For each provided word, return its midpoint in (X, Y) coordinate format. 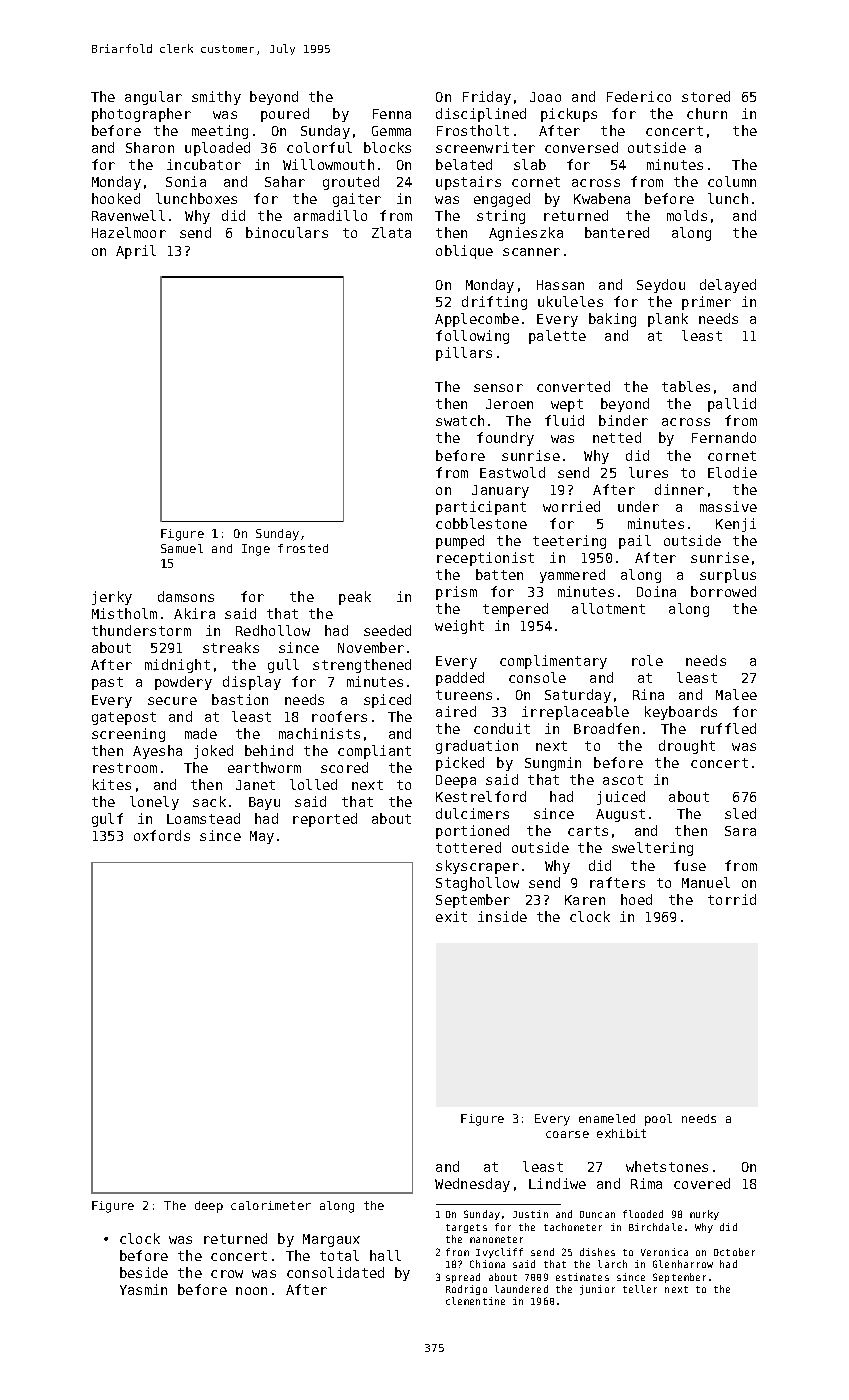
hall (385, 1255)
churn (707, 113)
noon (251, 1291)
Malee (736, 694)
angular (153, 98)
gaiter (357, 200)
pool (658, 1120)
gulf (107, 820)
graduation (477, 747)
